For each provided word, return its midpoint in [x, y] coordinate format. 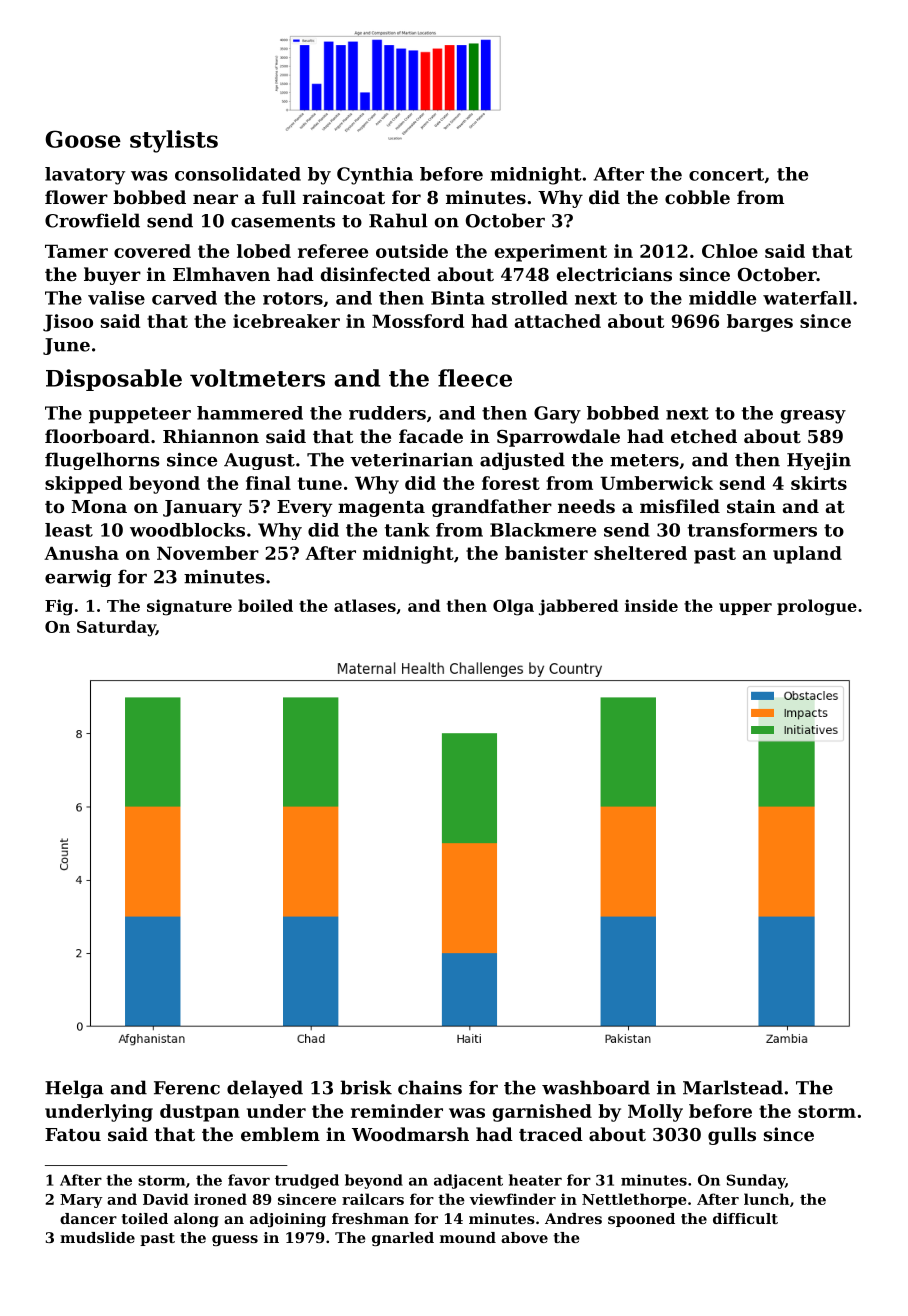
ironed [220, 1199]
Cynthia [375, 176]
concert [726, 174]
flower [76, 197]
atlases [365, 605]
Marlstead [733, 1087]
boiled [265, 605]
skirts [819, 483]
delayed [265, 1089]
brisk [366, 1087]
